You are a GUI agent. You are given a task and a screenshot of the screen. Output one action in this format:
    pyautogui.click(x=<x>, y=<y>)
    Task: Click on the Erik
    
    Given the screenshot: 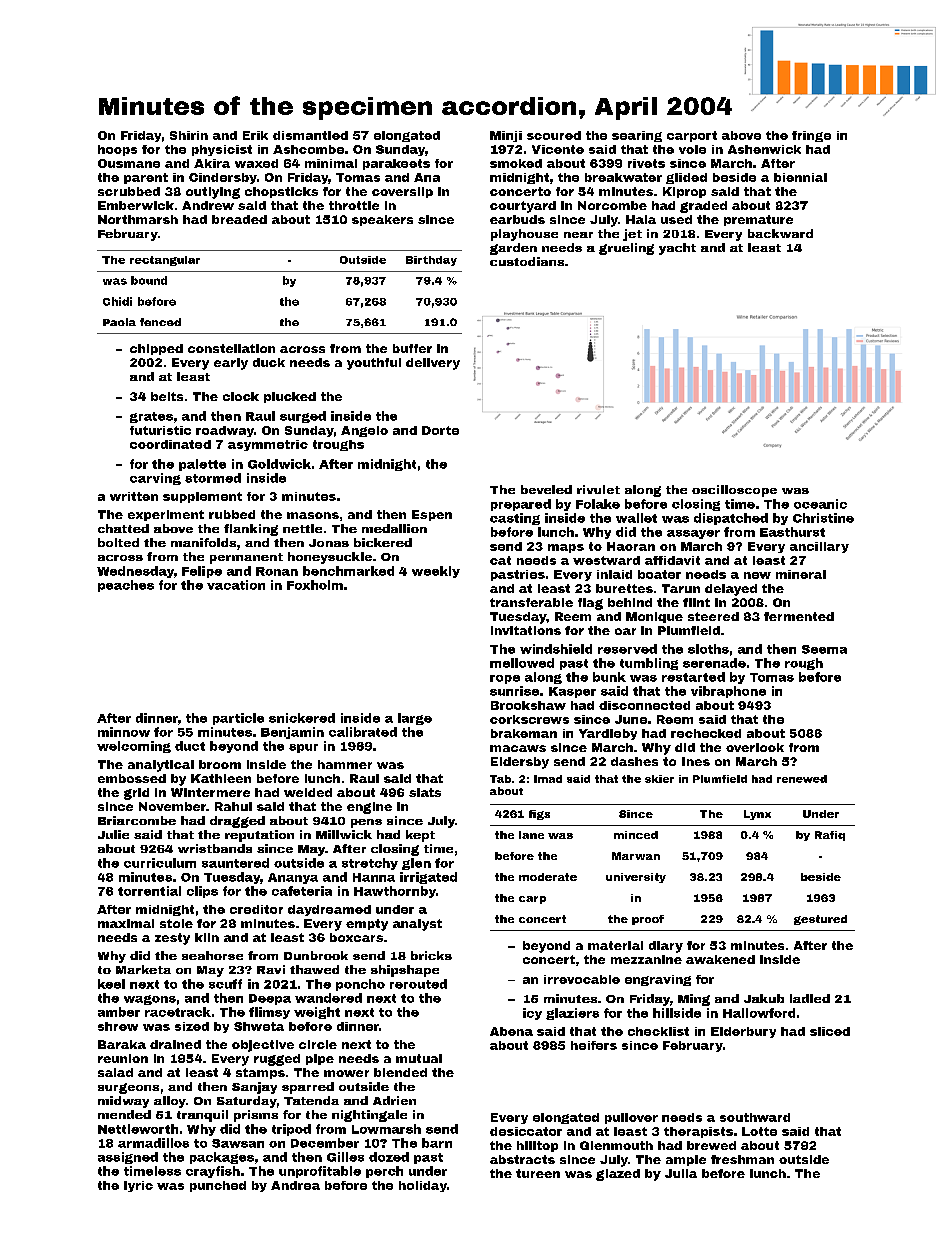 What is the action you would take?
    pyautogui.click(x=255, y=135)
